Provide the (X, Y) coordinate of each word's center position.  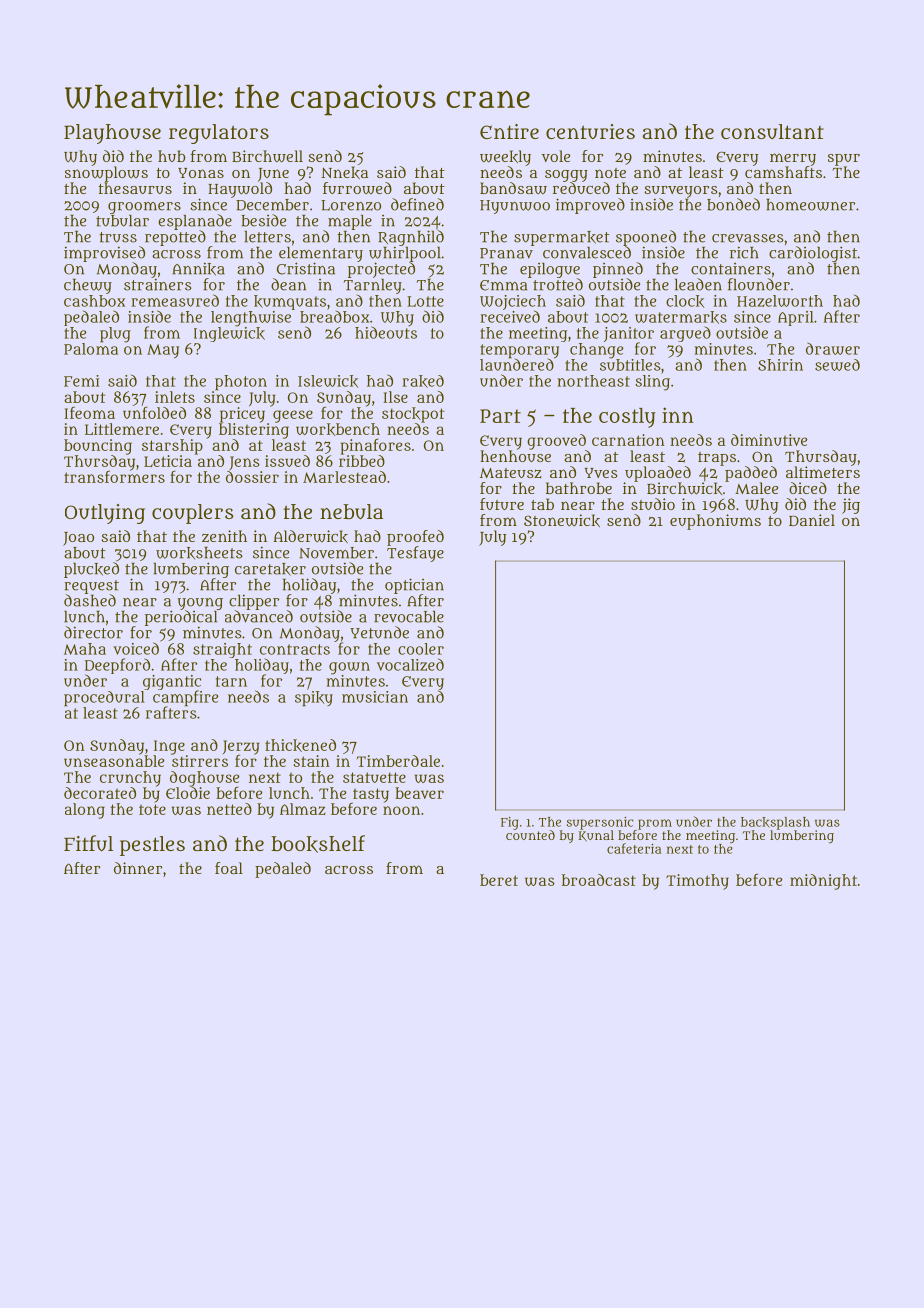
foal (229, 868)
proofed (415, 538)
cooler (421, 649)
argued (685, 334)
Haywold (240, 190)
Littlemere (122, 429)
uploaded (658, 474)
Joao (78, 539)
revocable (409, 617)
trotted (558, 284)
